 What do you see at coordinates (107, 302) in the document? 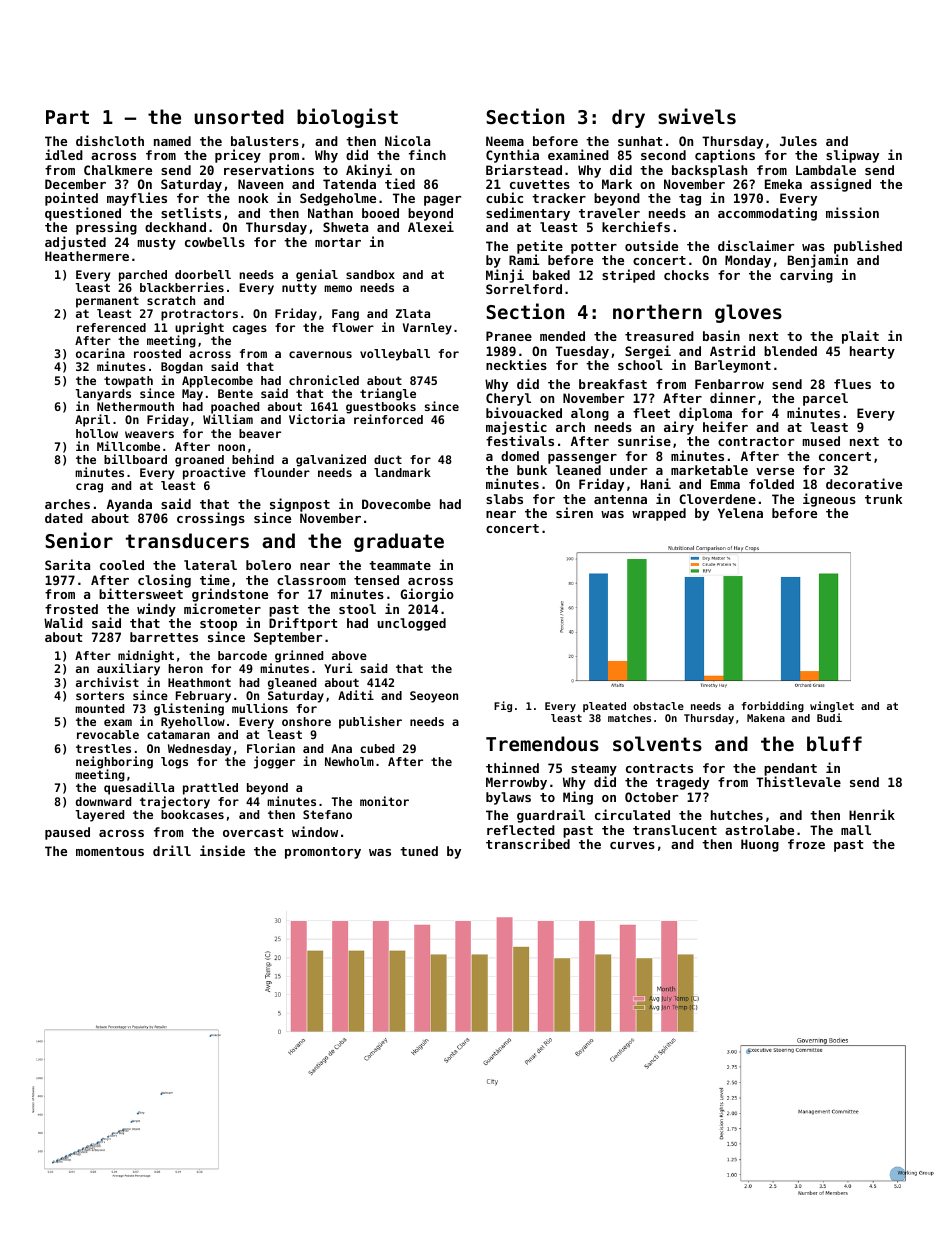
I see `permanent` at bounding box center [107, 302].
